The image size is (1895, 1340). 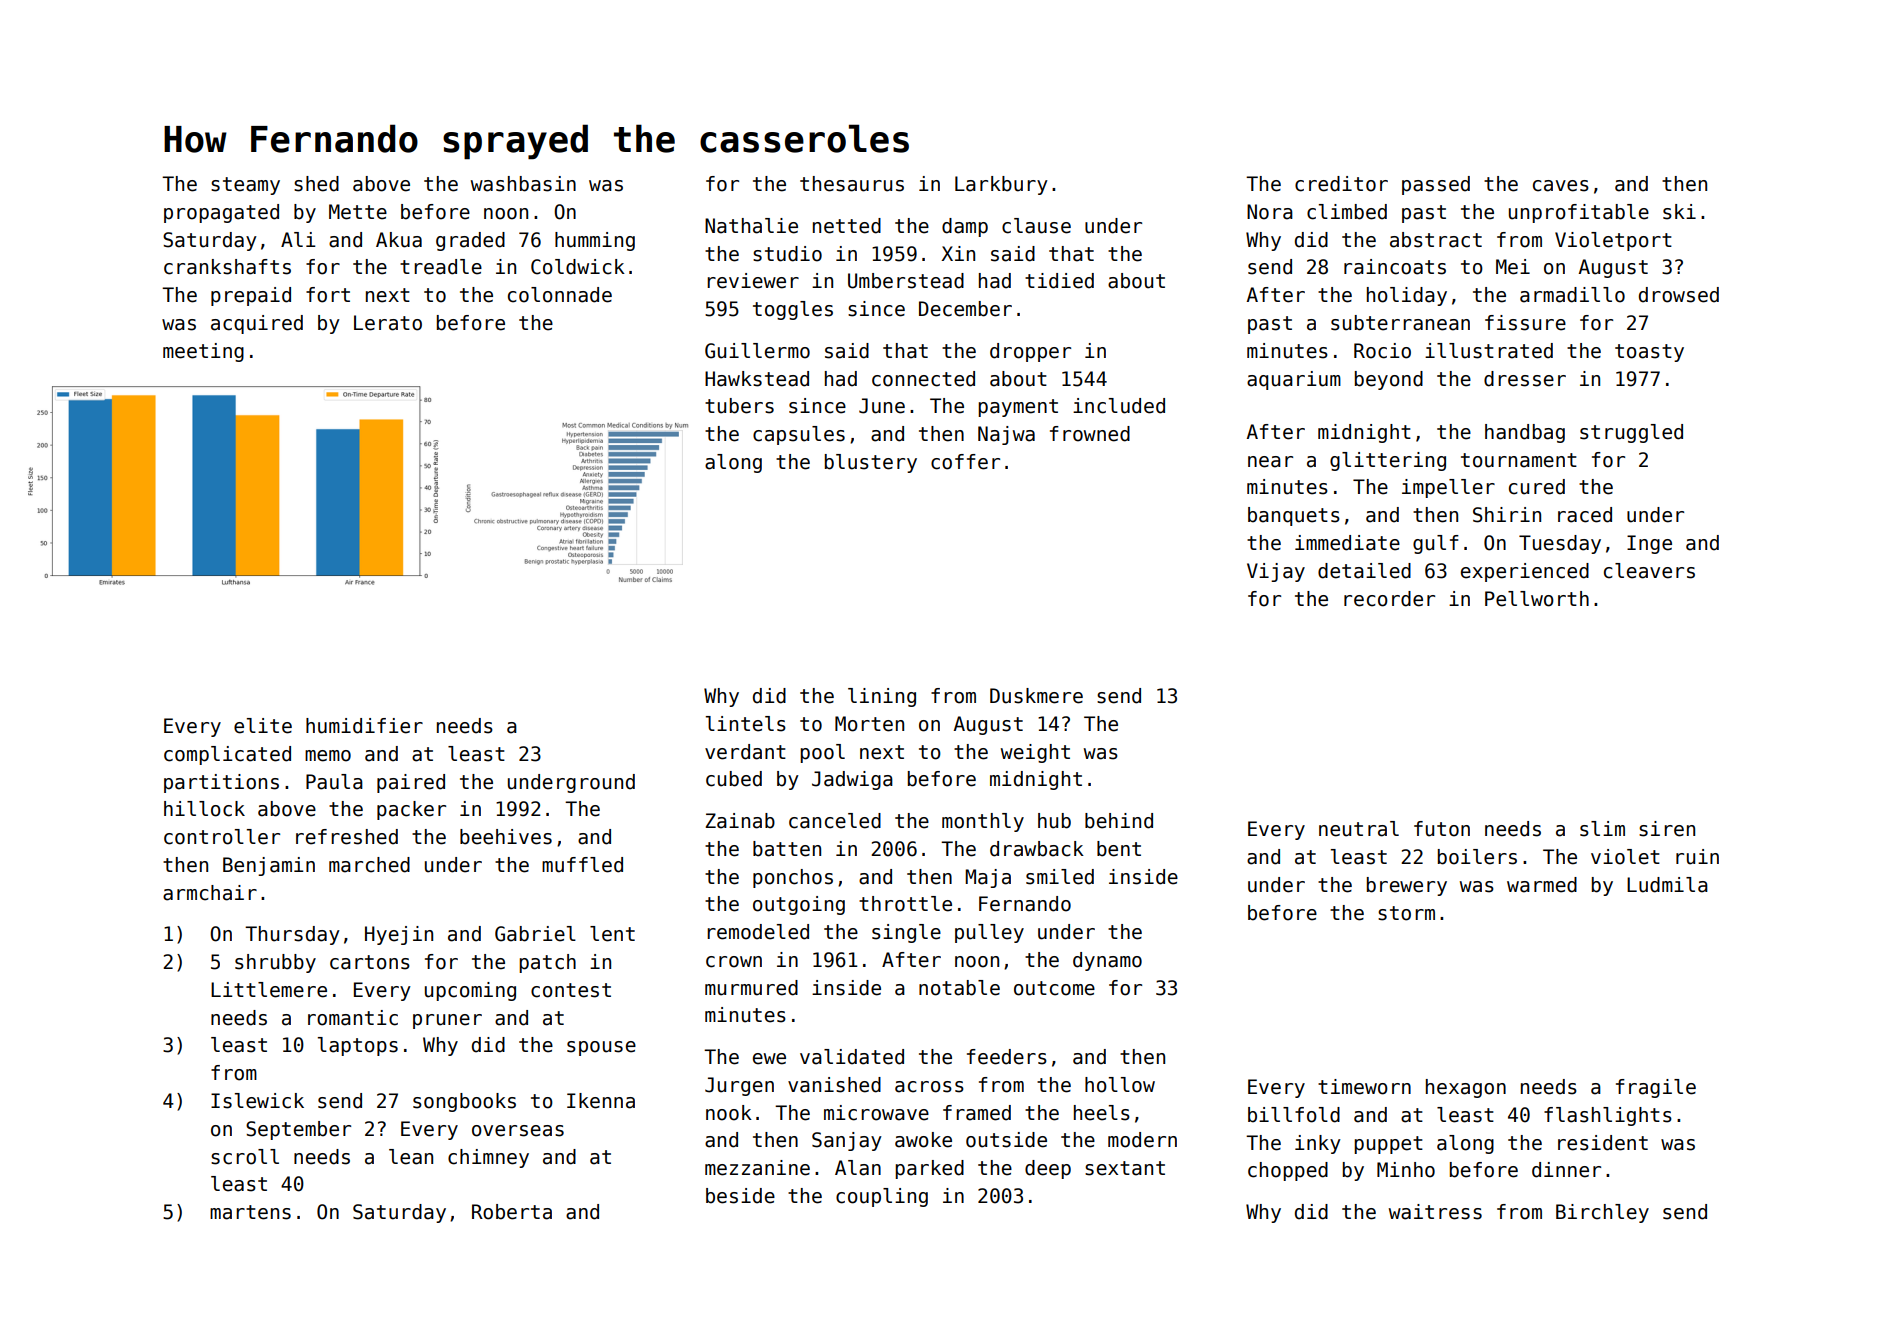 I want to click on smiled, so click(x=1060, y=877).
